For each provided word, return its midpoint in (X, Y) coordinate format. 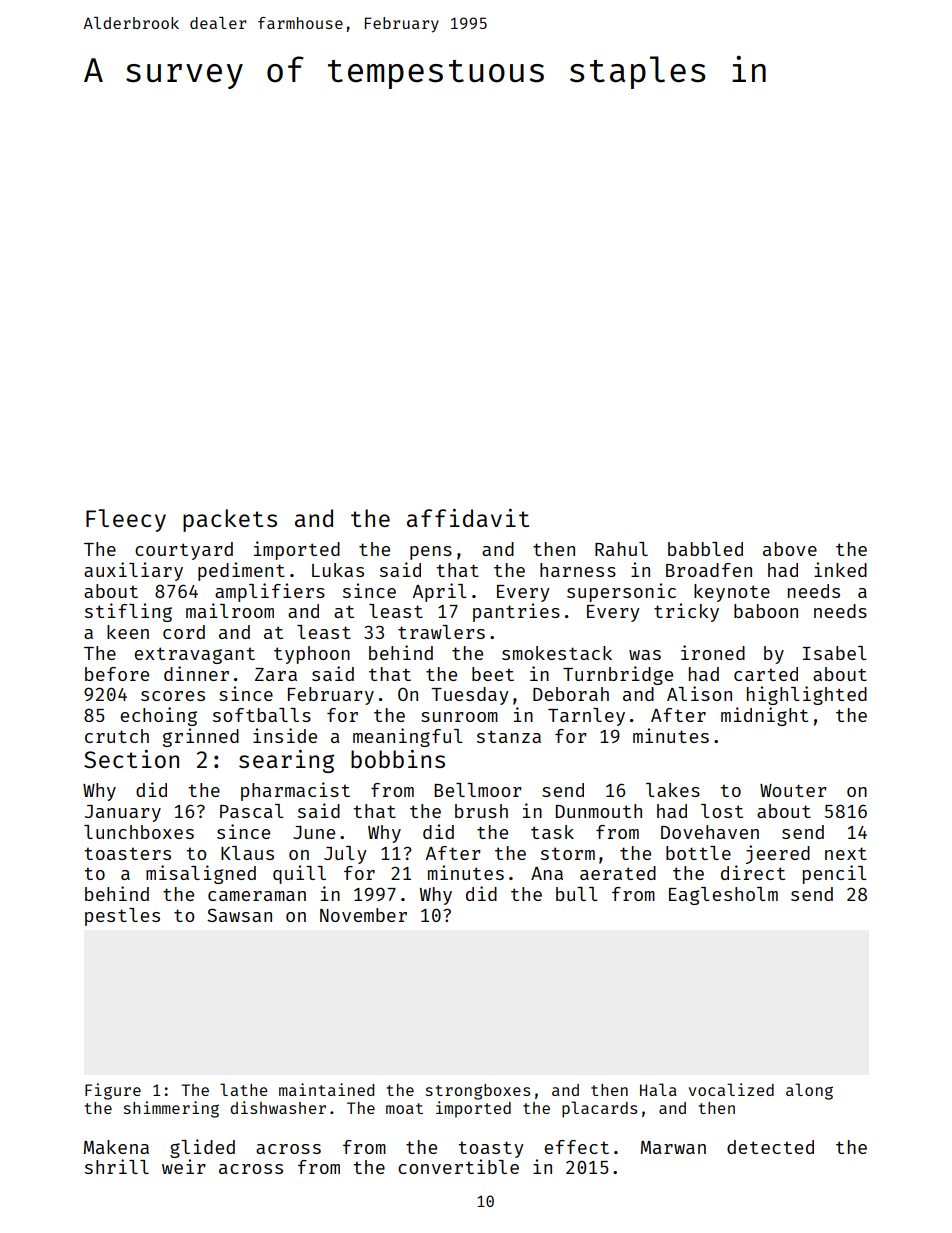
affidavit (468, 518)
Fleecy (126, 520)
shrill (117, 1166)
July (345, 855)
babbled (705, 549)
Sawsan (239, 915)
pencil (835, 874)
